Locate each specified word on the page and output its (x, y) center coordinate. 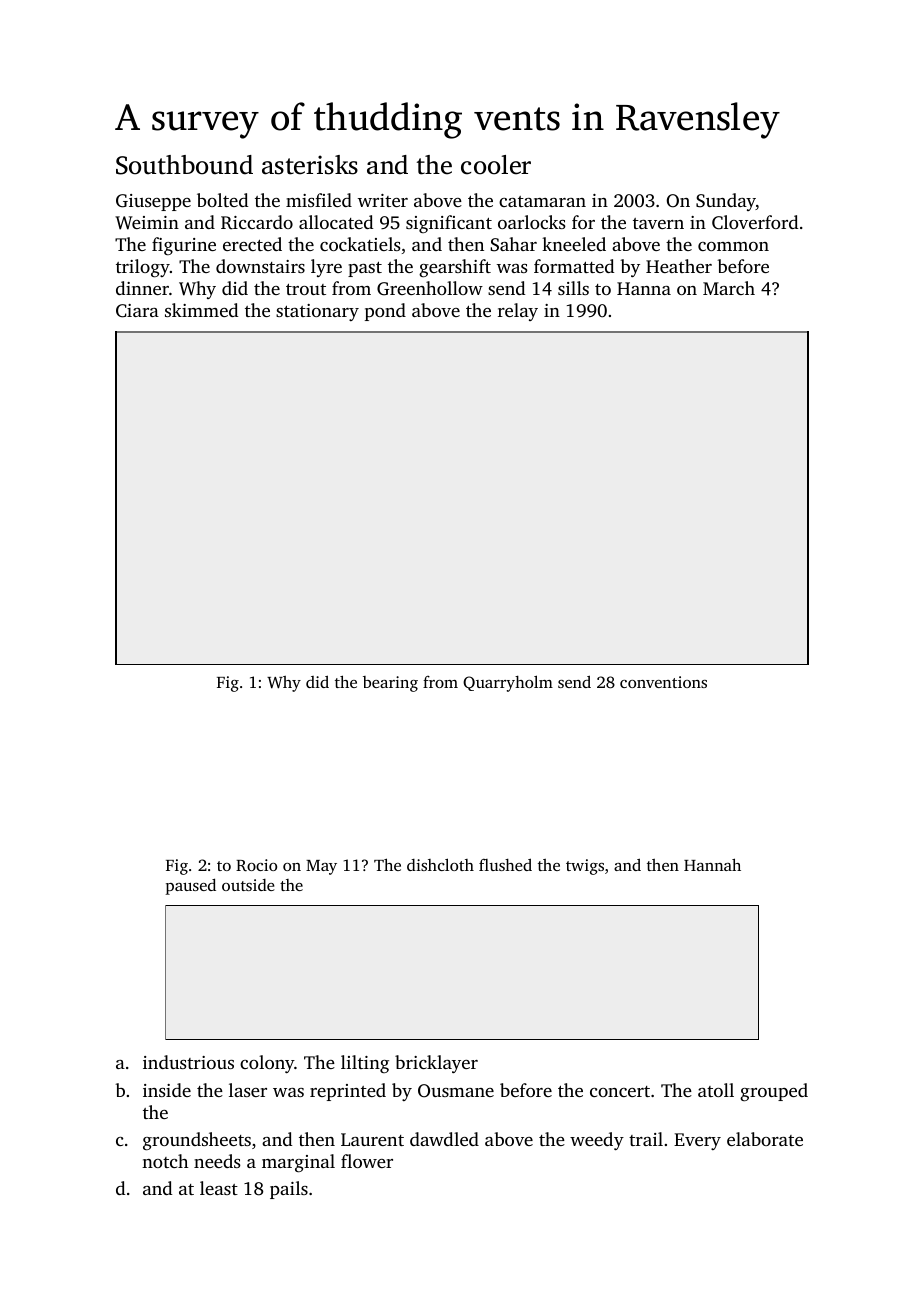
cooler (496, 165)
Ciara (137, 311)
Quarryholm (508, 683)
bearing (390, 684)
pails (289, 1190)
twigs (585, 867)
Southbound (184, 165)
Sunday (726, 202)
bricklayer (436, 1064)
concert (620, 1091)
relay (518, 312)
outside (248, 885)
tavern (658, 223)
